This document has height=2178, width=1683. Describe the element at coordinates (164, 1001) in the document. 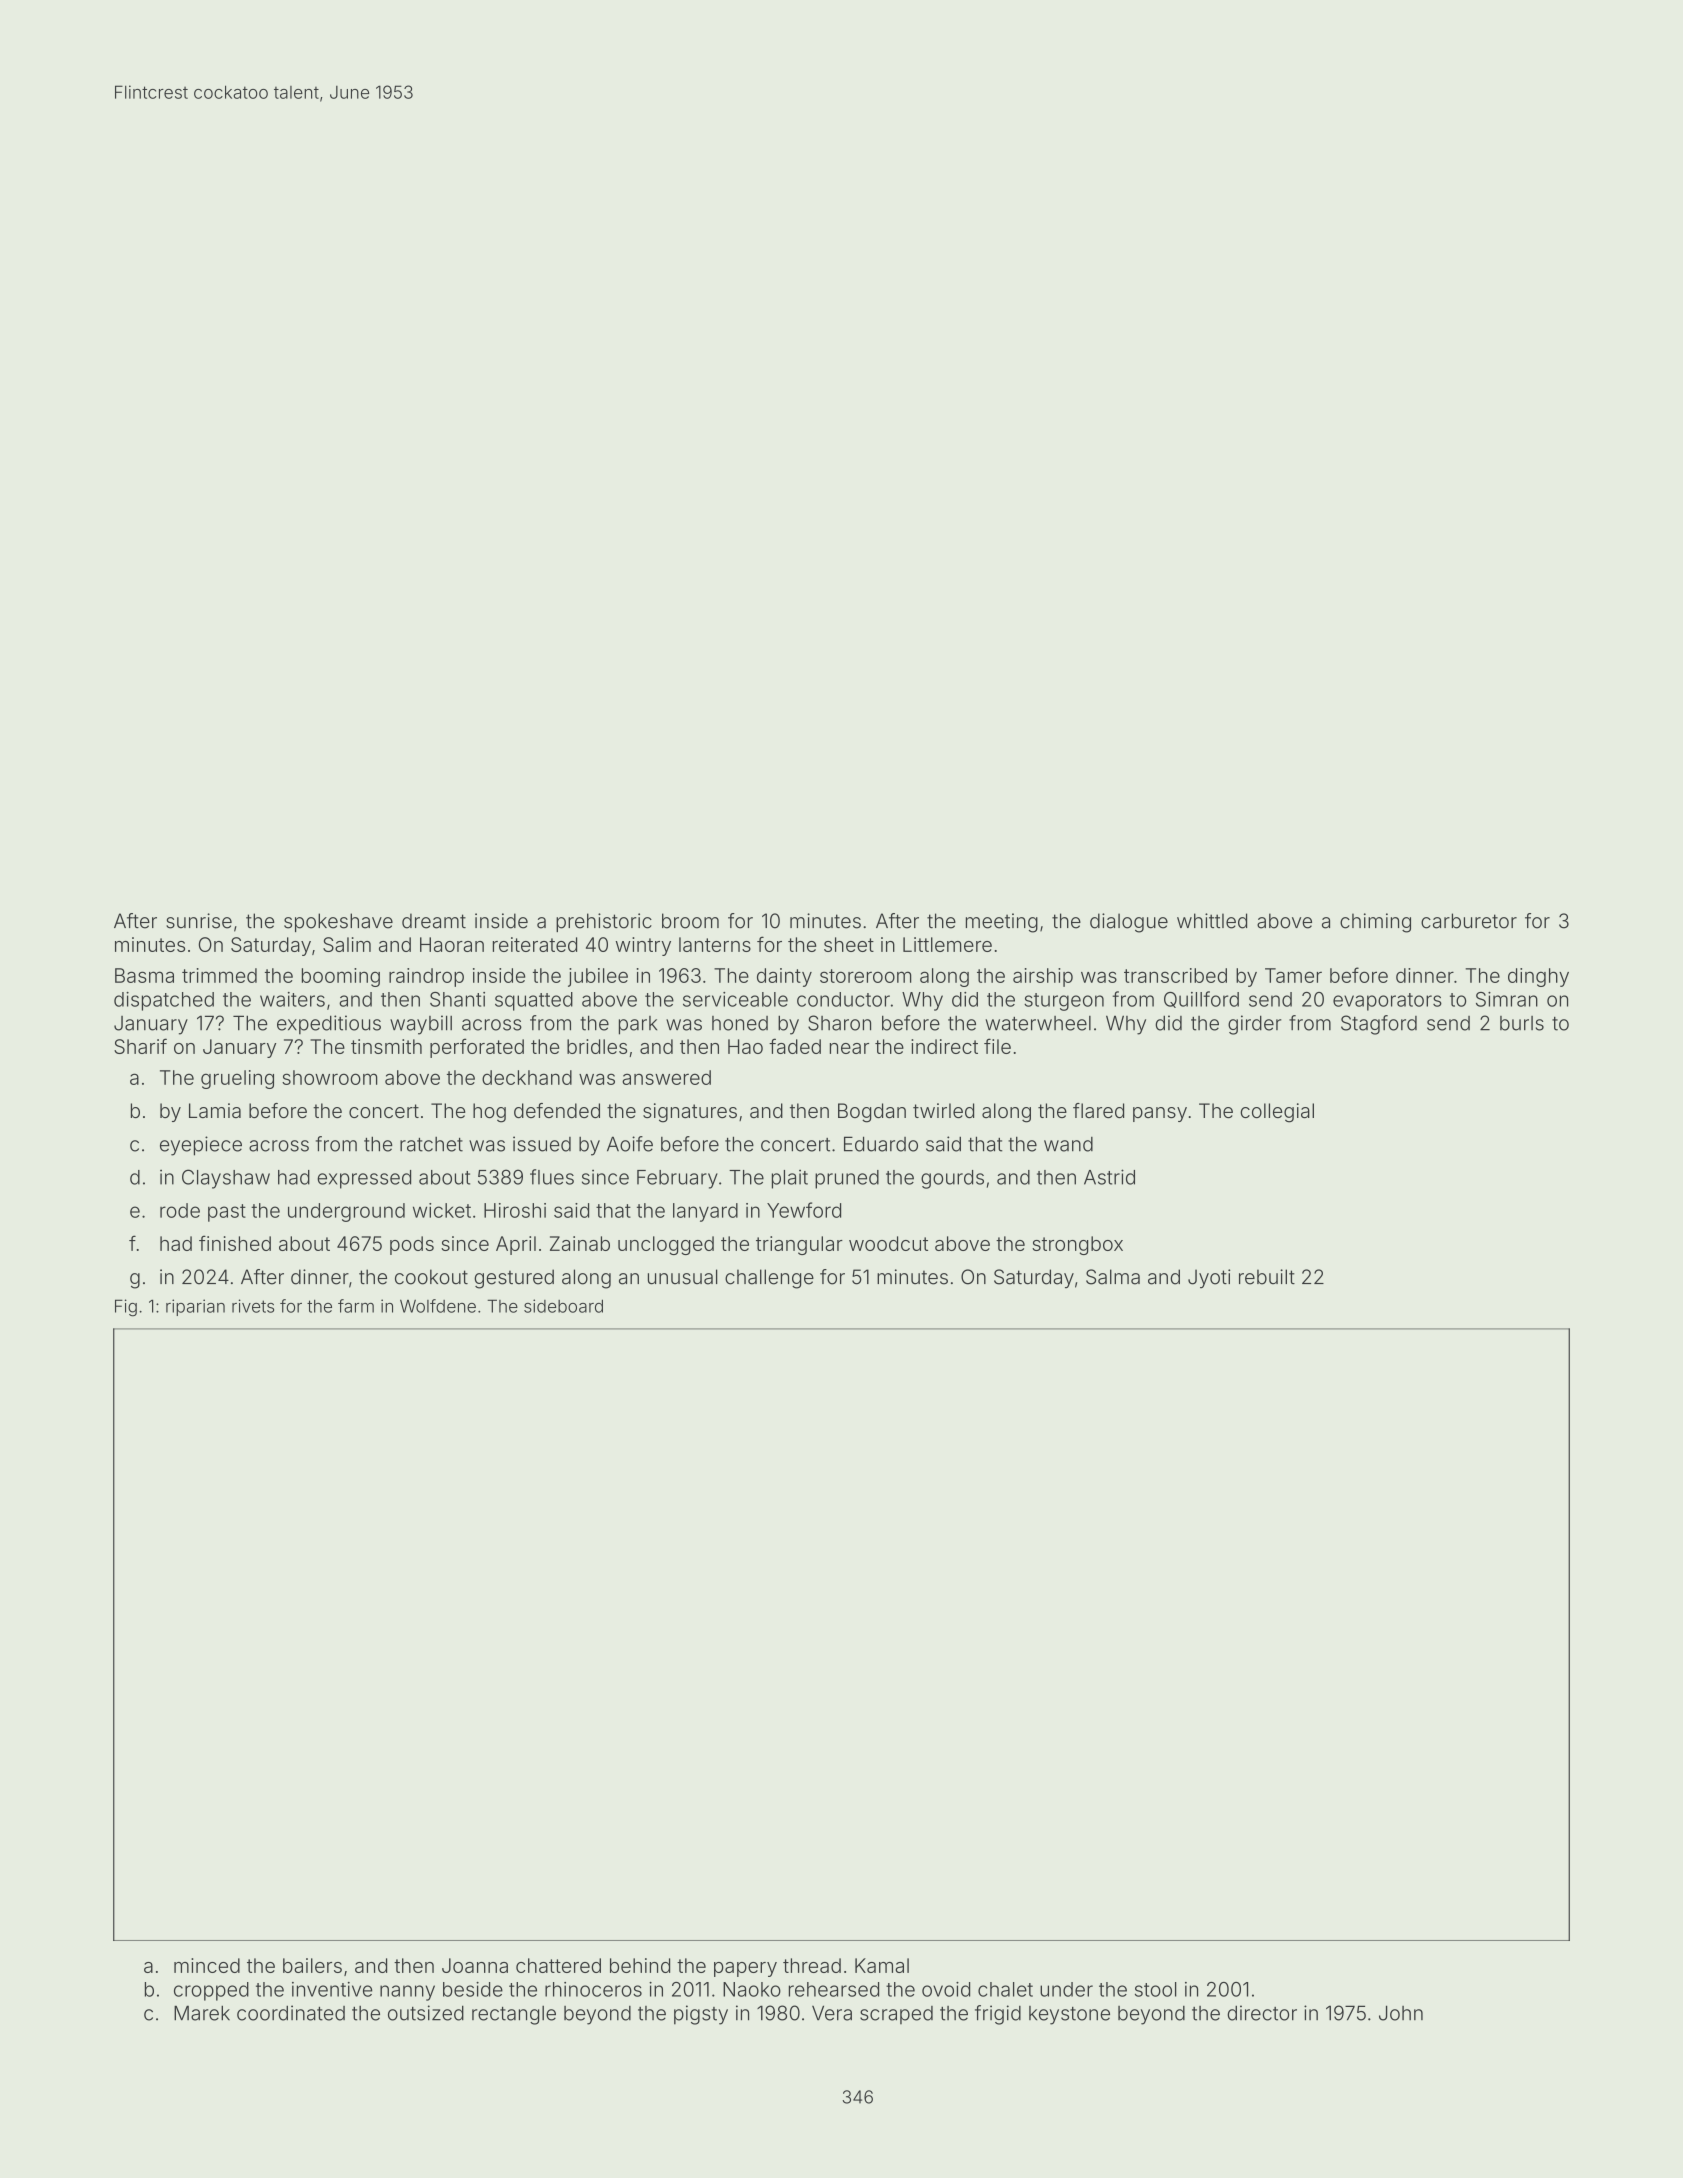

I see `dispatched` at that location.
